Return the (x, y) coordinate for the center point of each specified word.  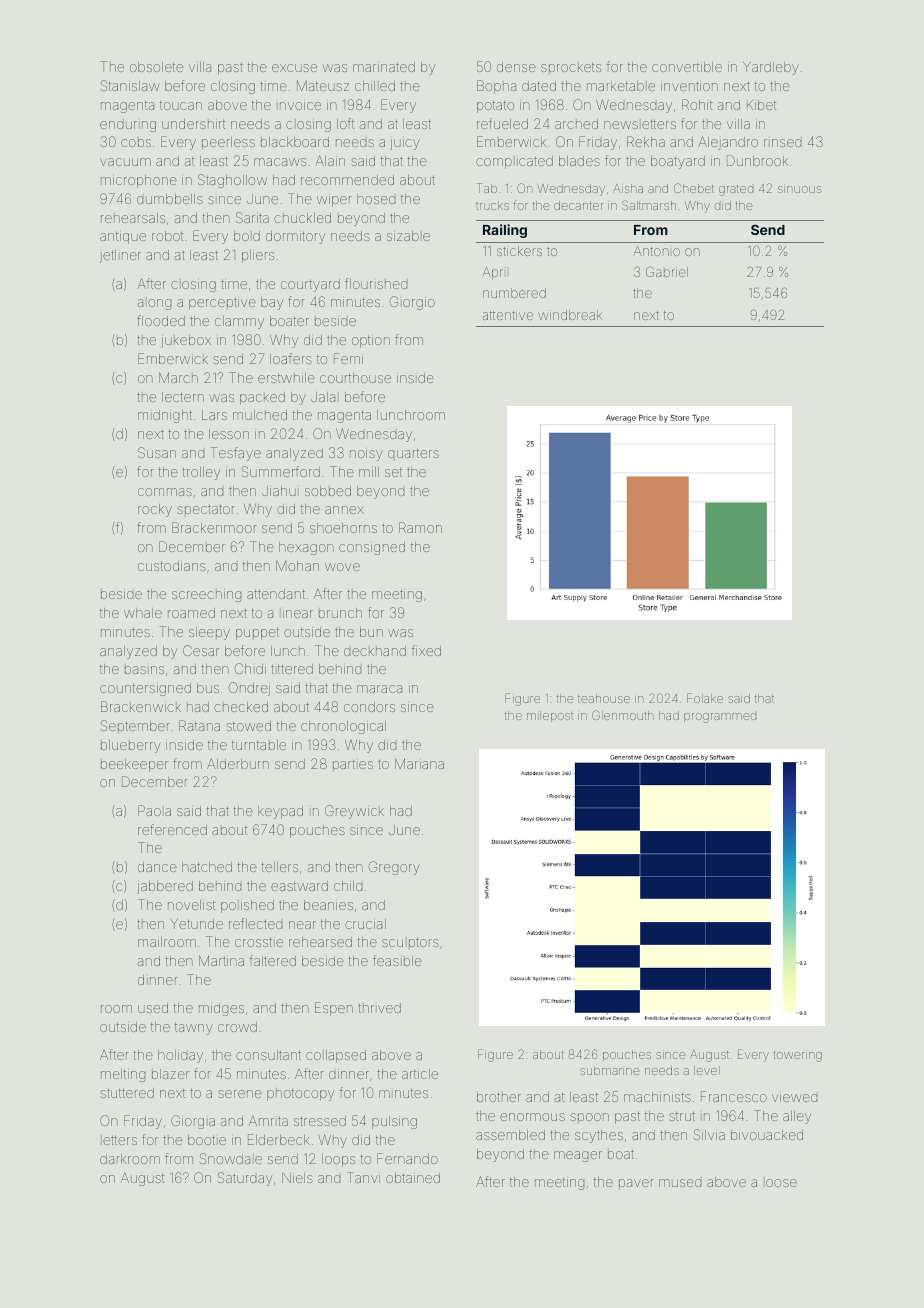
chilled (375, 86)
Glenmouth (622, 715)
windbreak (570, 315)
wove (342, 567)
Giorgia (193, 1122)
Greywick (354, 812)
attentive (508, 315)
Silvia (709, 1134)
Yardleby (771, 68)
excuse (294, 68)
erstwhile (286, 378)
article (420, 1074)
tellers (280, 867)
